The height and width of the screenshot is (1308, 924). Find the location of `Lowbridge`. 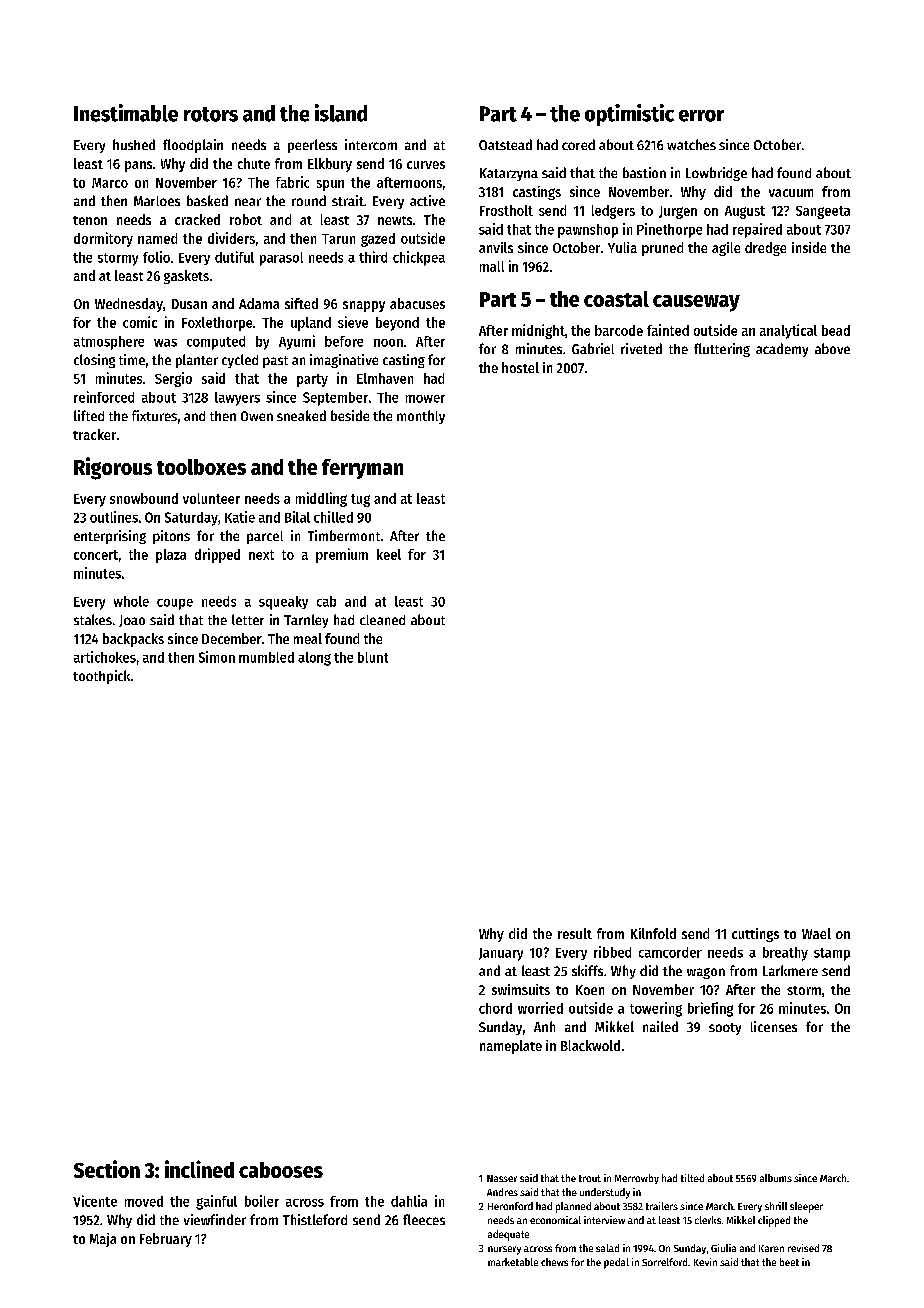

Lowbridge is located at coordinates (716, 174).
